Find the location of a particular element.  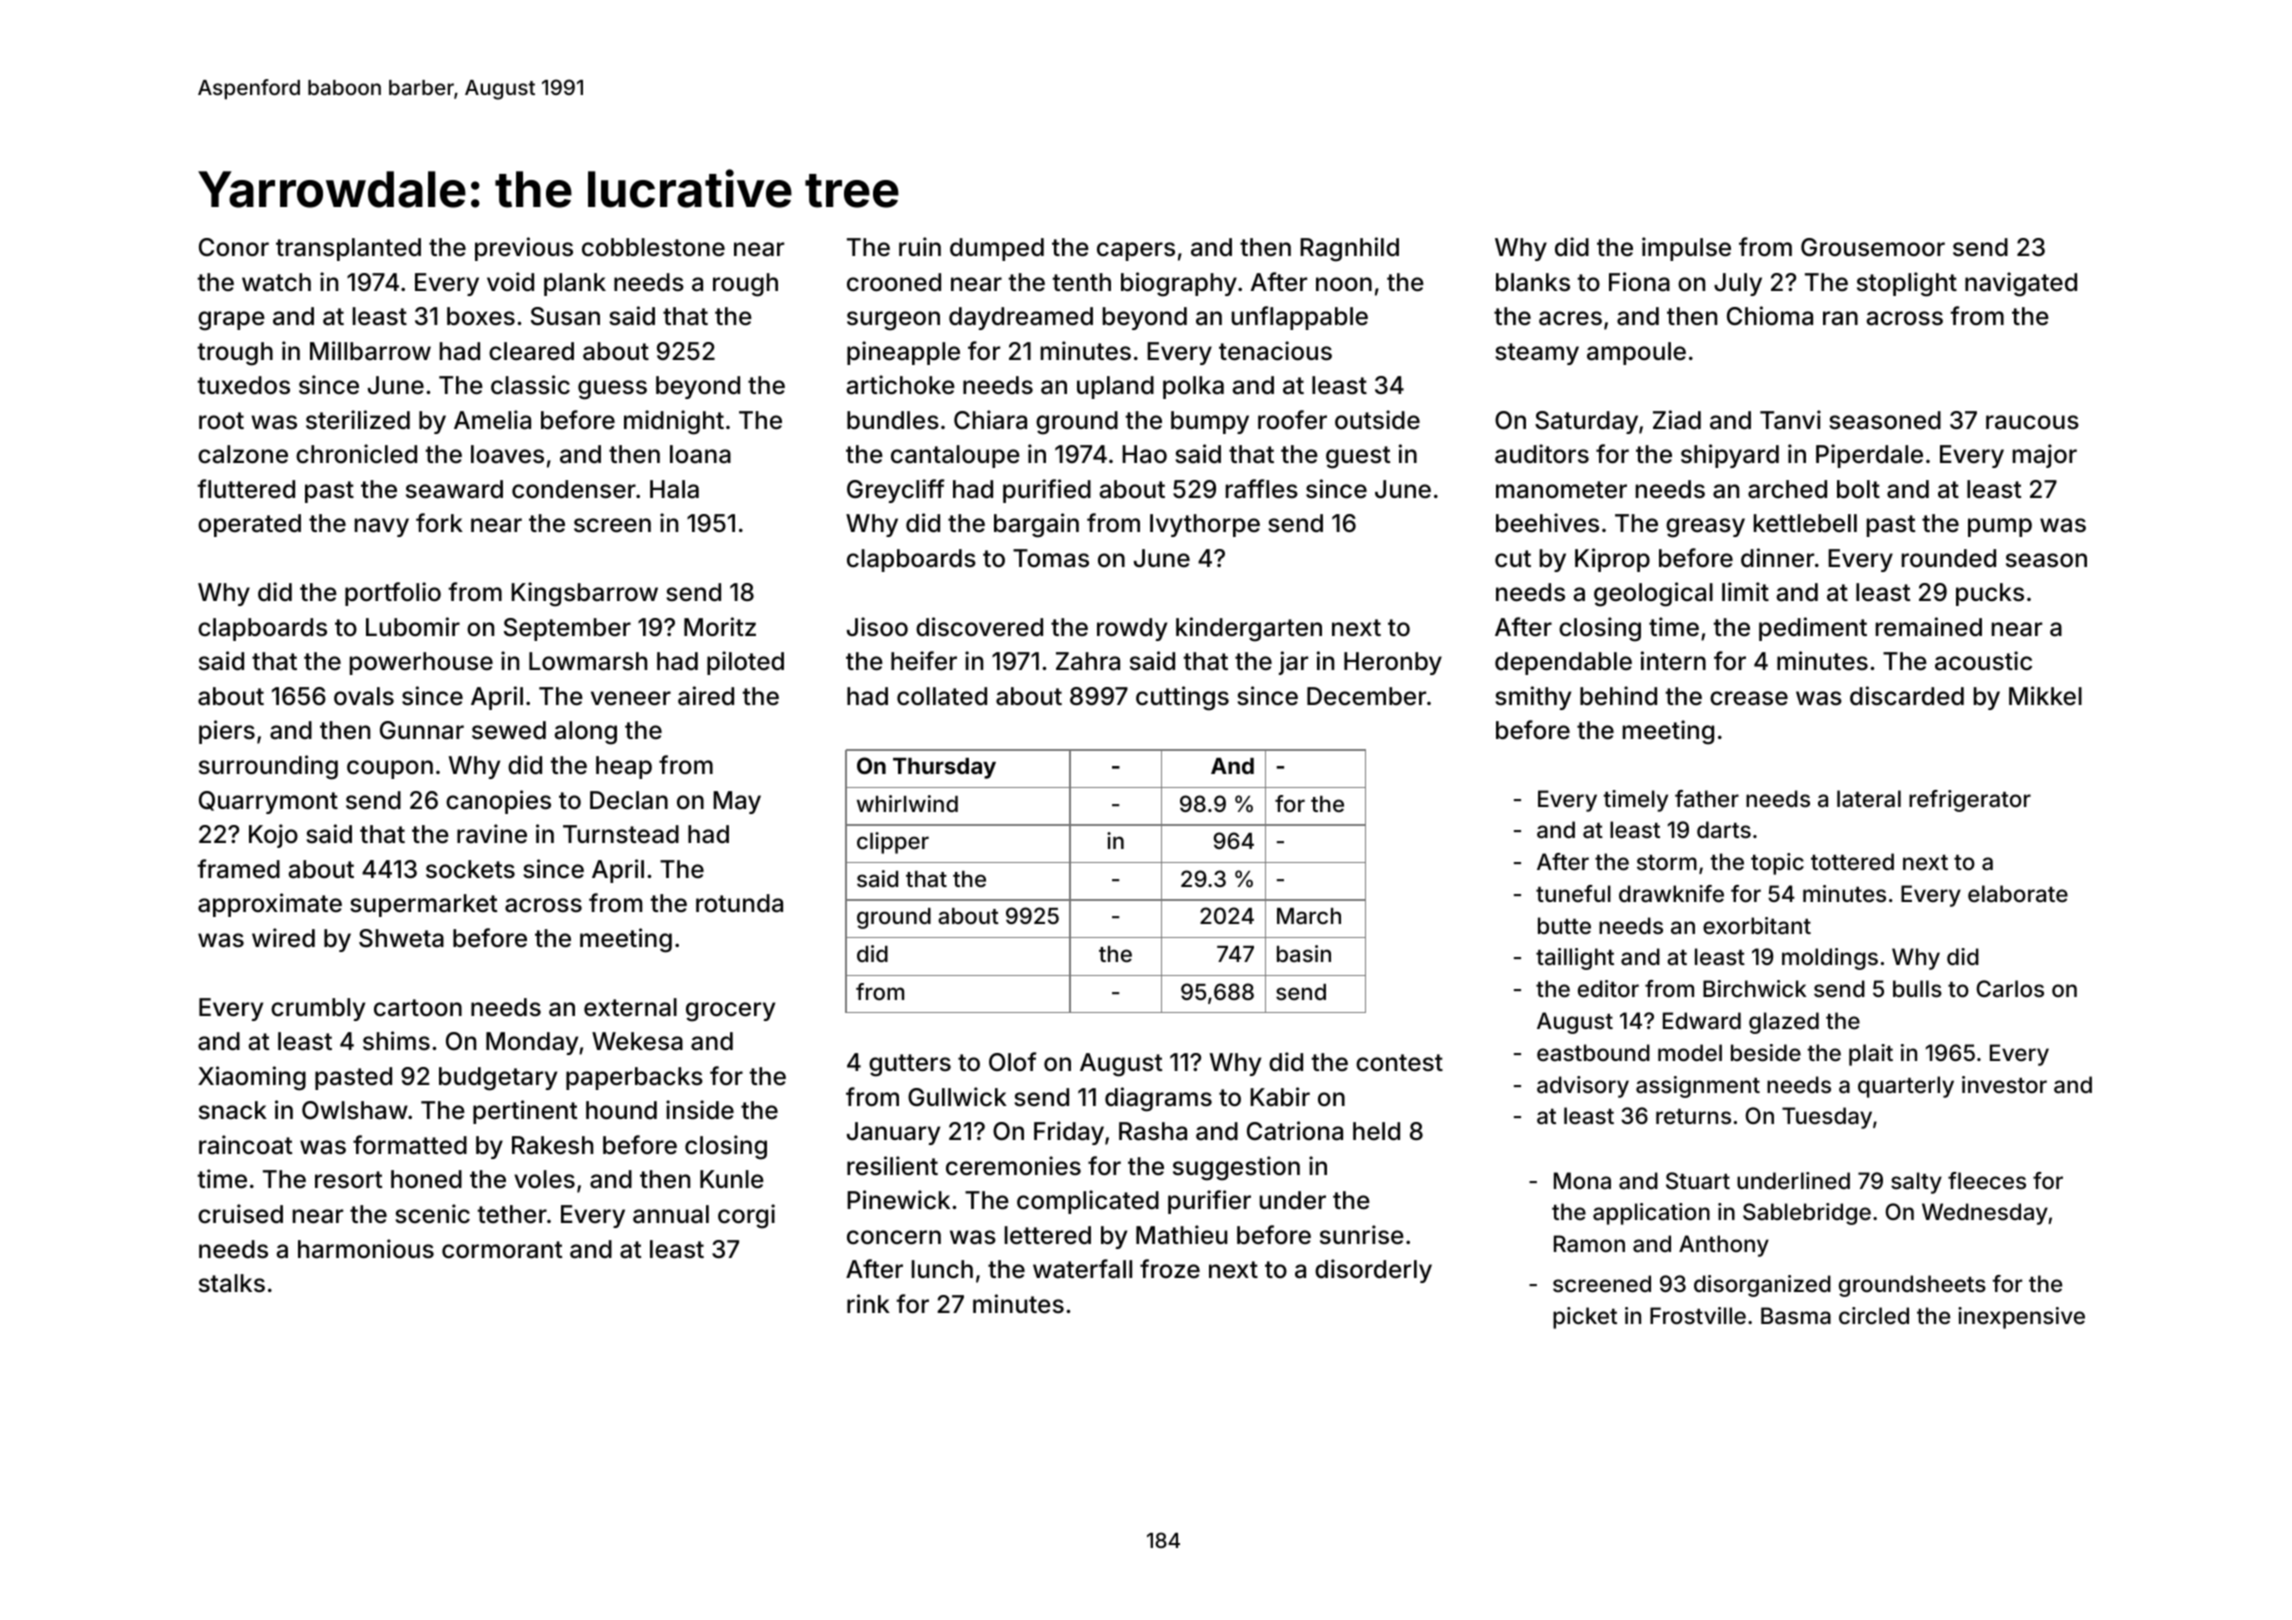

Carlos is located at coordinates (2010, 989).
